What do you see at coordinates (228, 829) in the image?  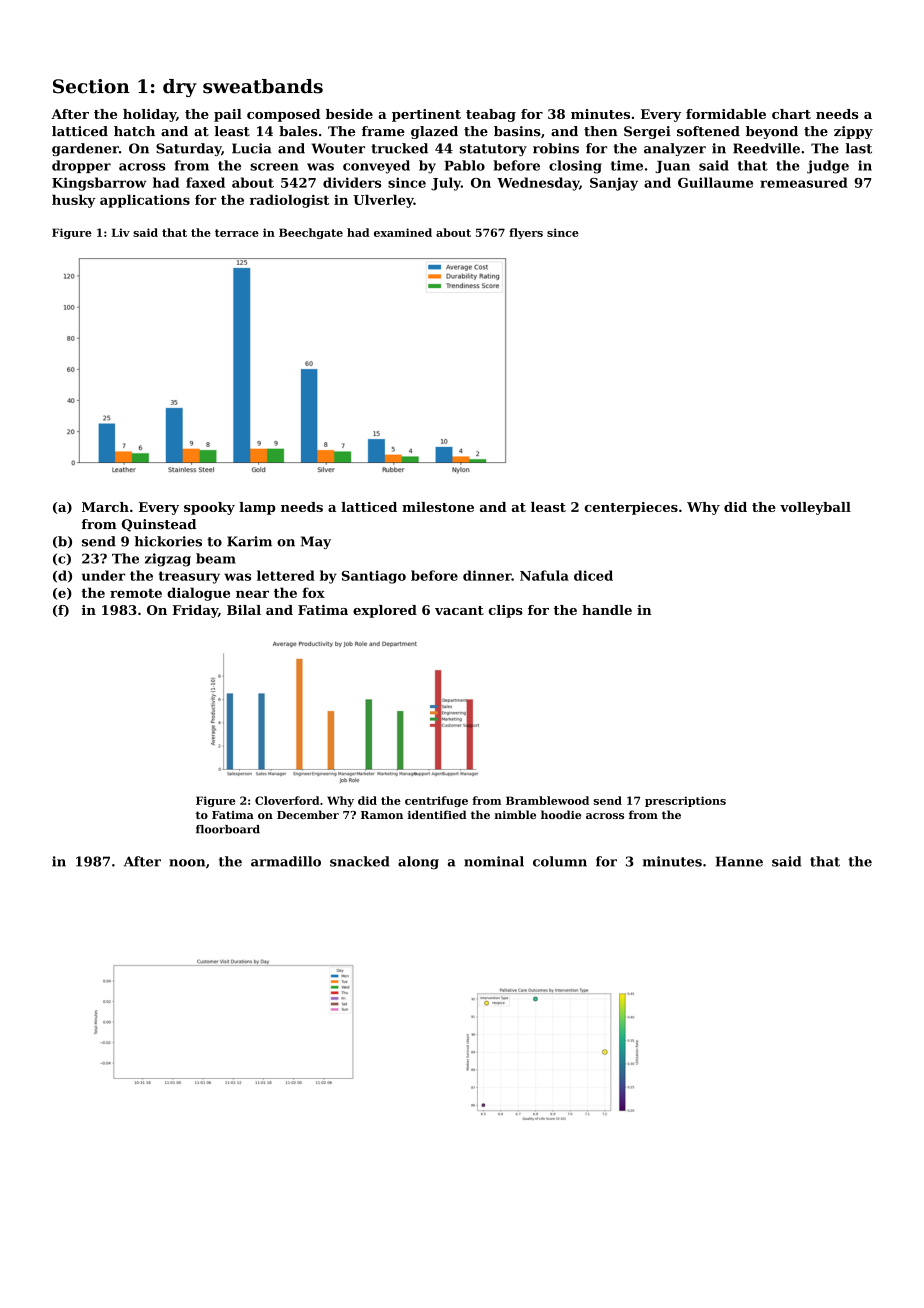 I see `floorboard` at bounding box center [228, 829].
